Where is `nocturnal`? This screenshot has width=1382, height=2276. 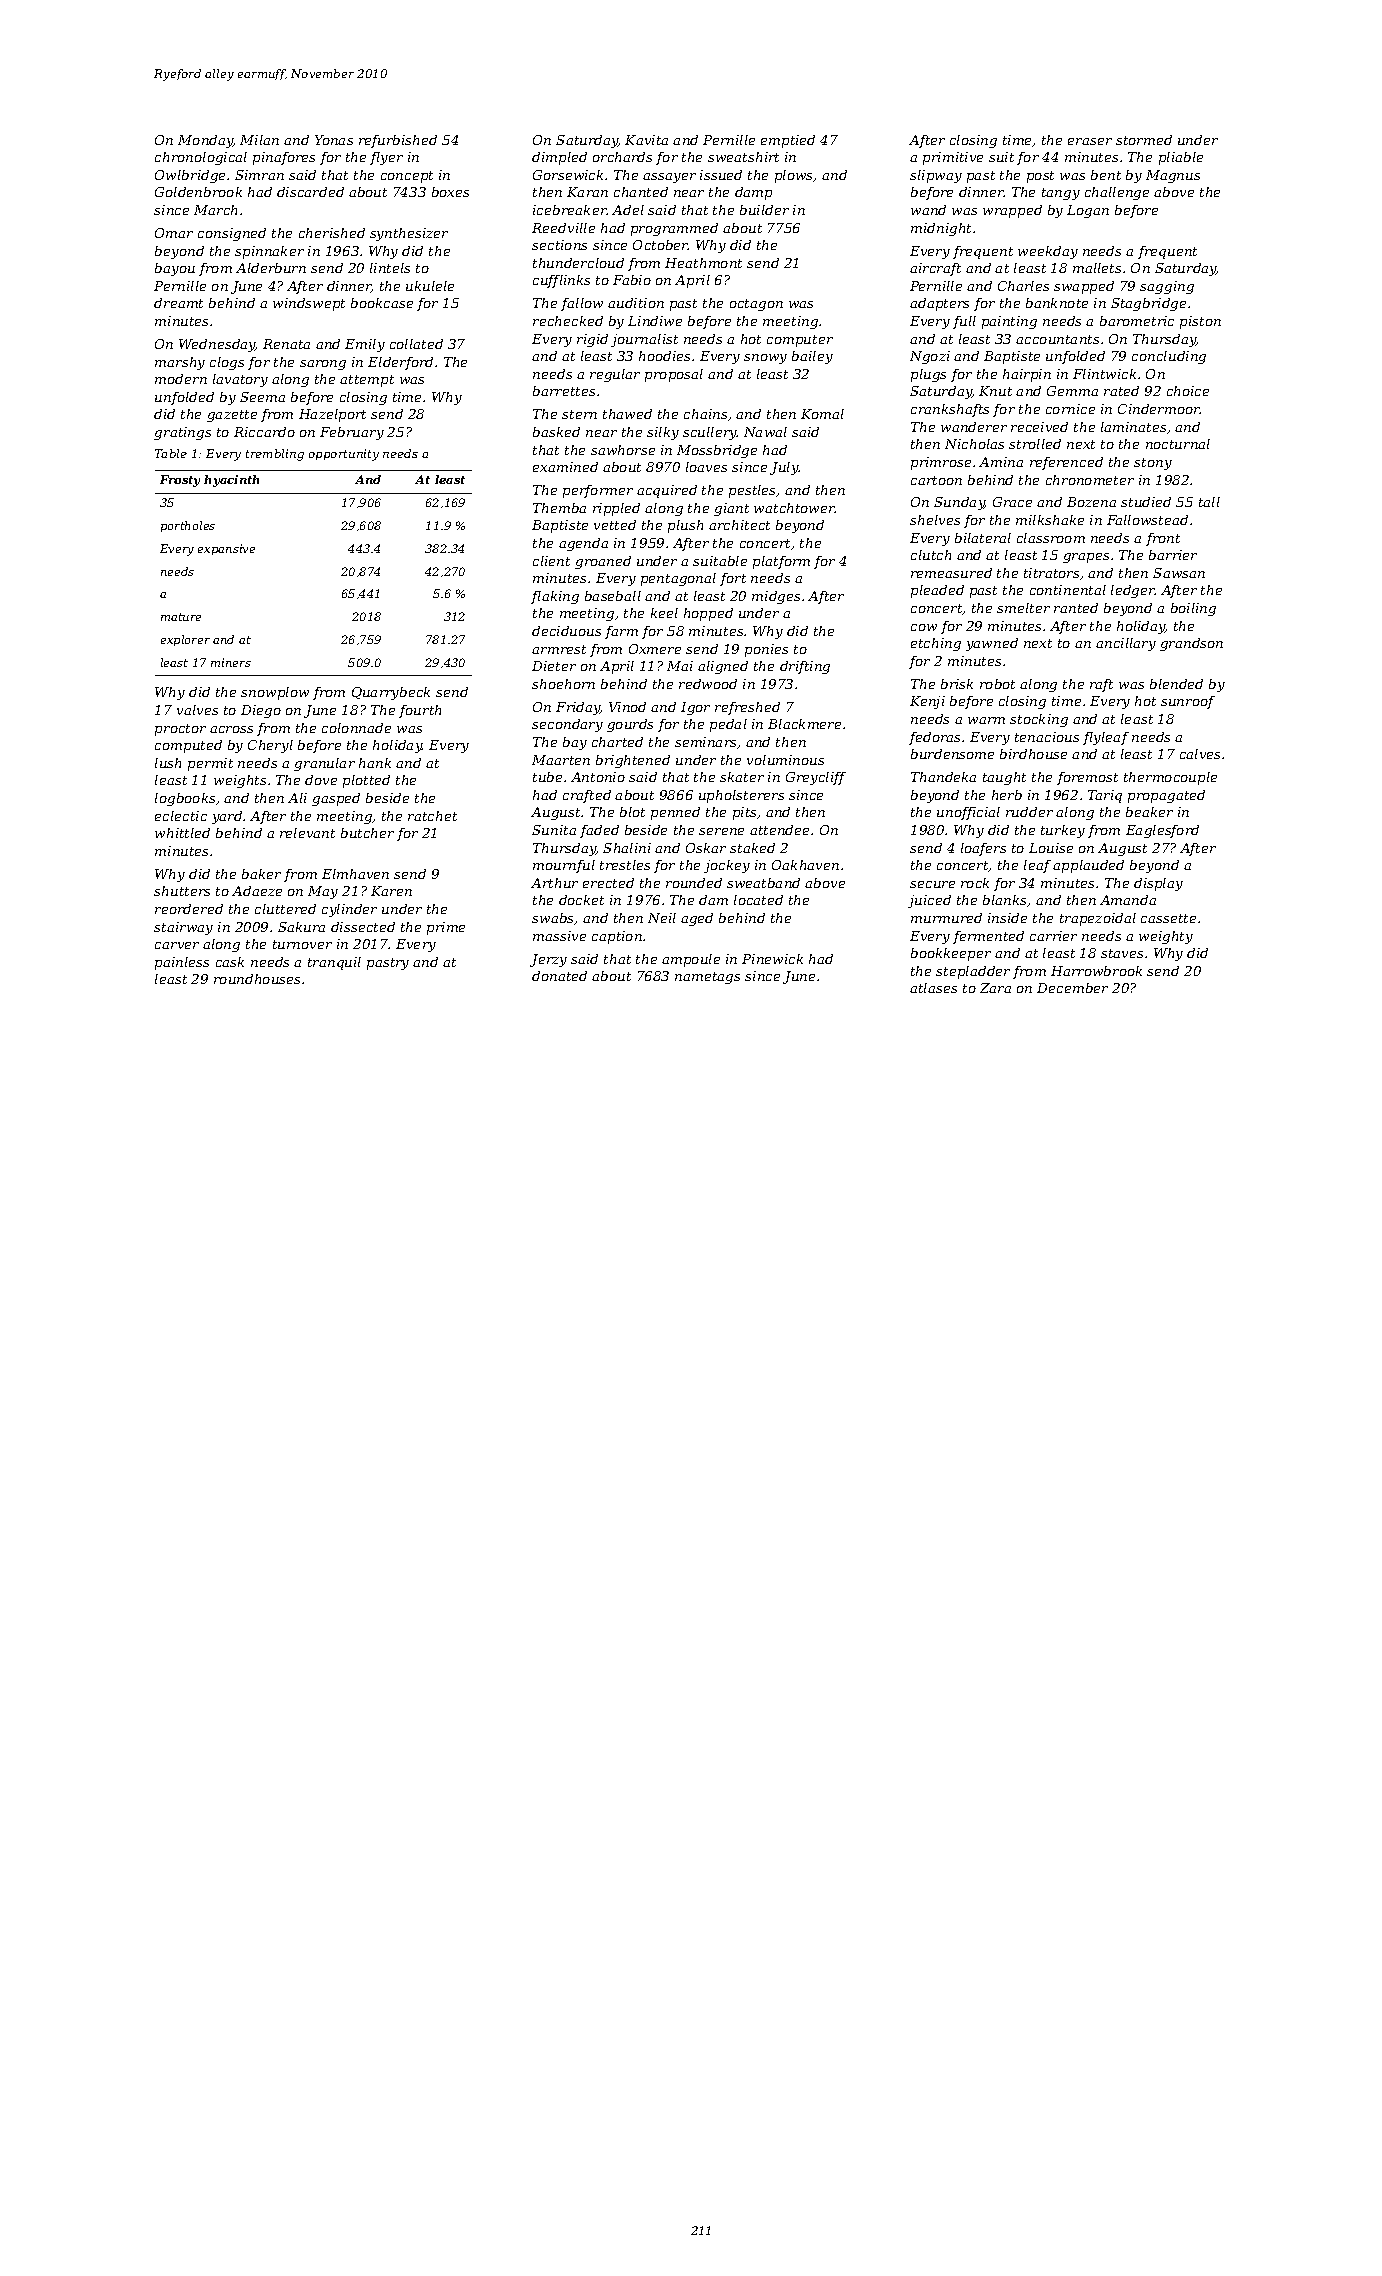
nocturnal is located at coordinates (1178, 444).
